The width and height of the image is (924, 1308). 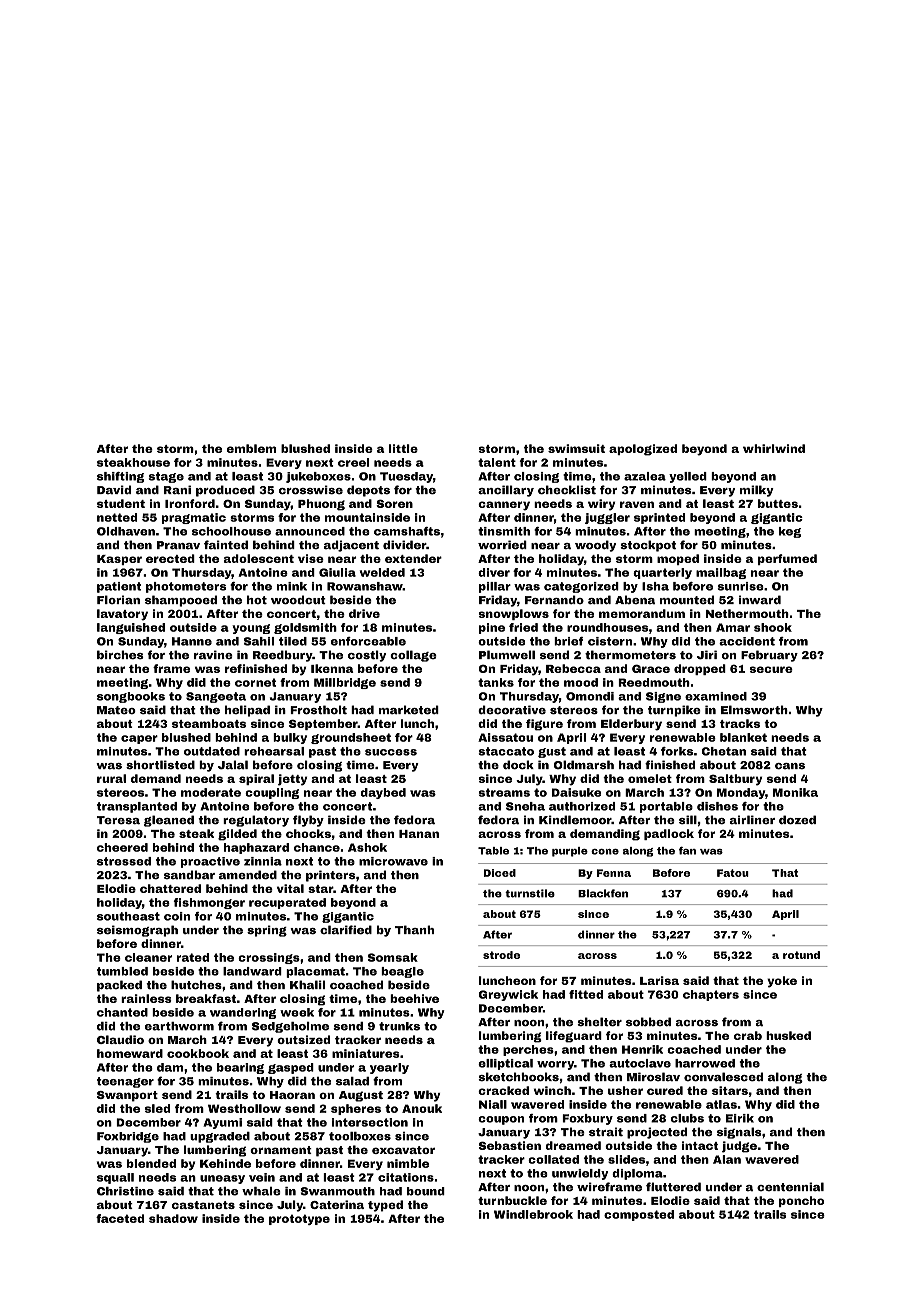 I want to click on creel, so click(x=353, y=462).
